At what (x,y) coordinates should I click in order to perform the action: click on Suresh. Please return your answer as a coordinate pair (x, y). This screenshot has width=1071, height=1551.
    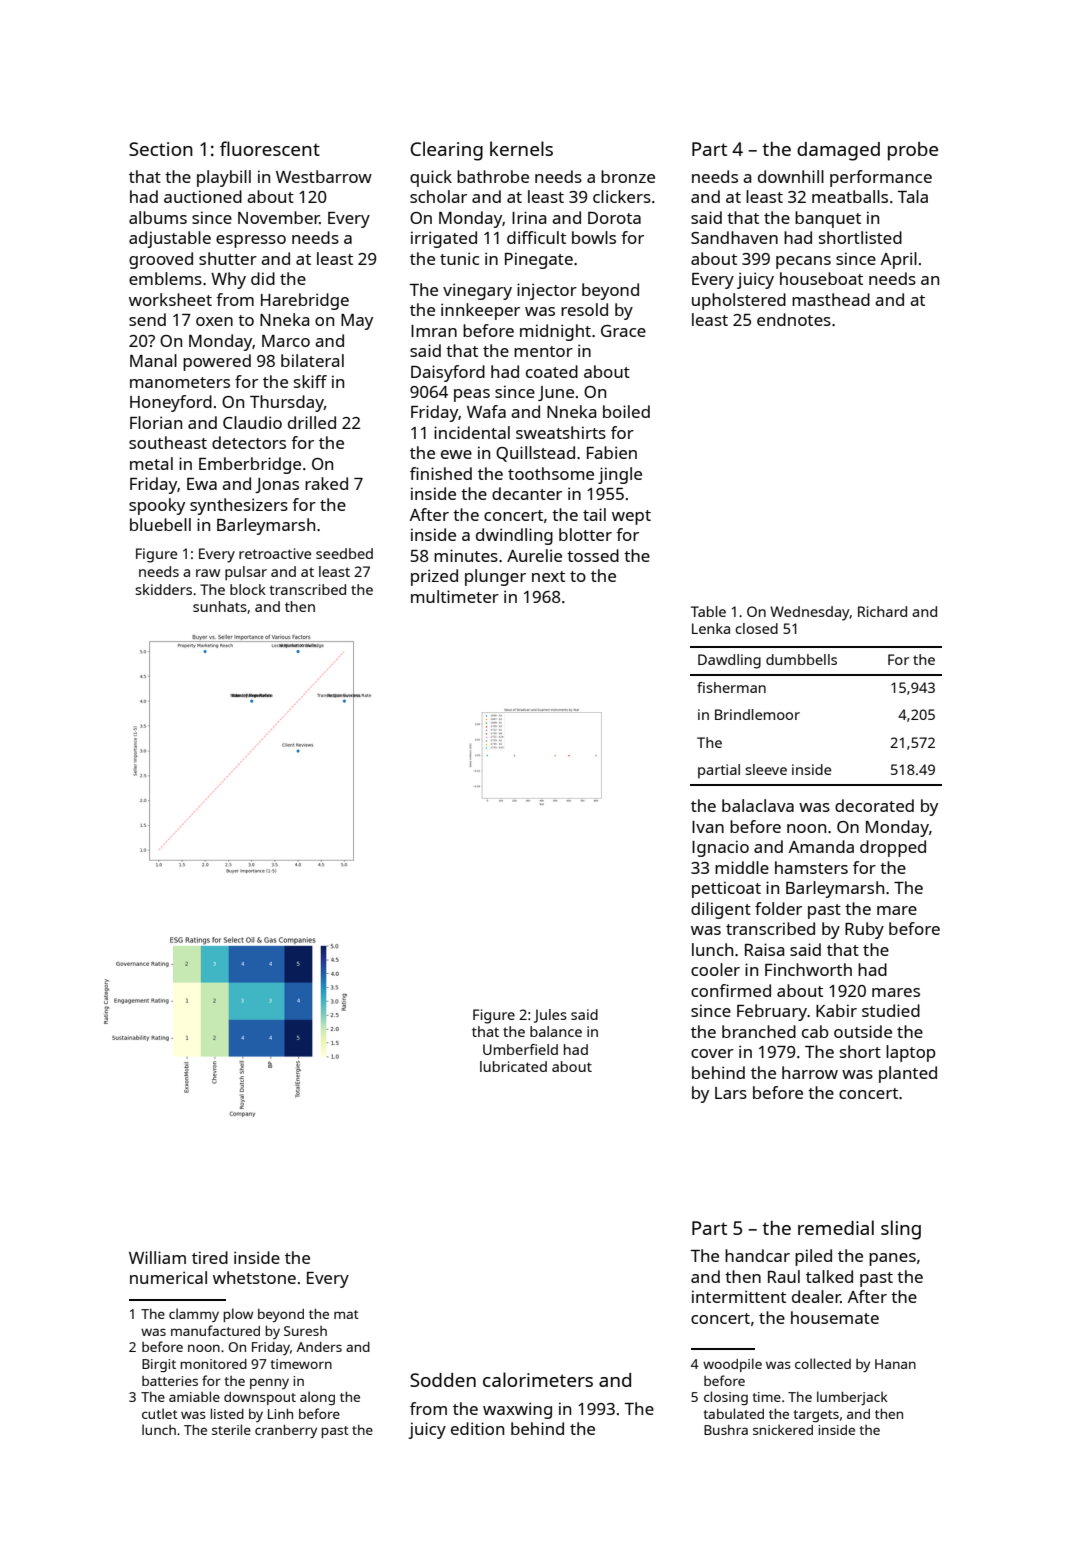
    Looking at the image, I should click on (305, 1331).
